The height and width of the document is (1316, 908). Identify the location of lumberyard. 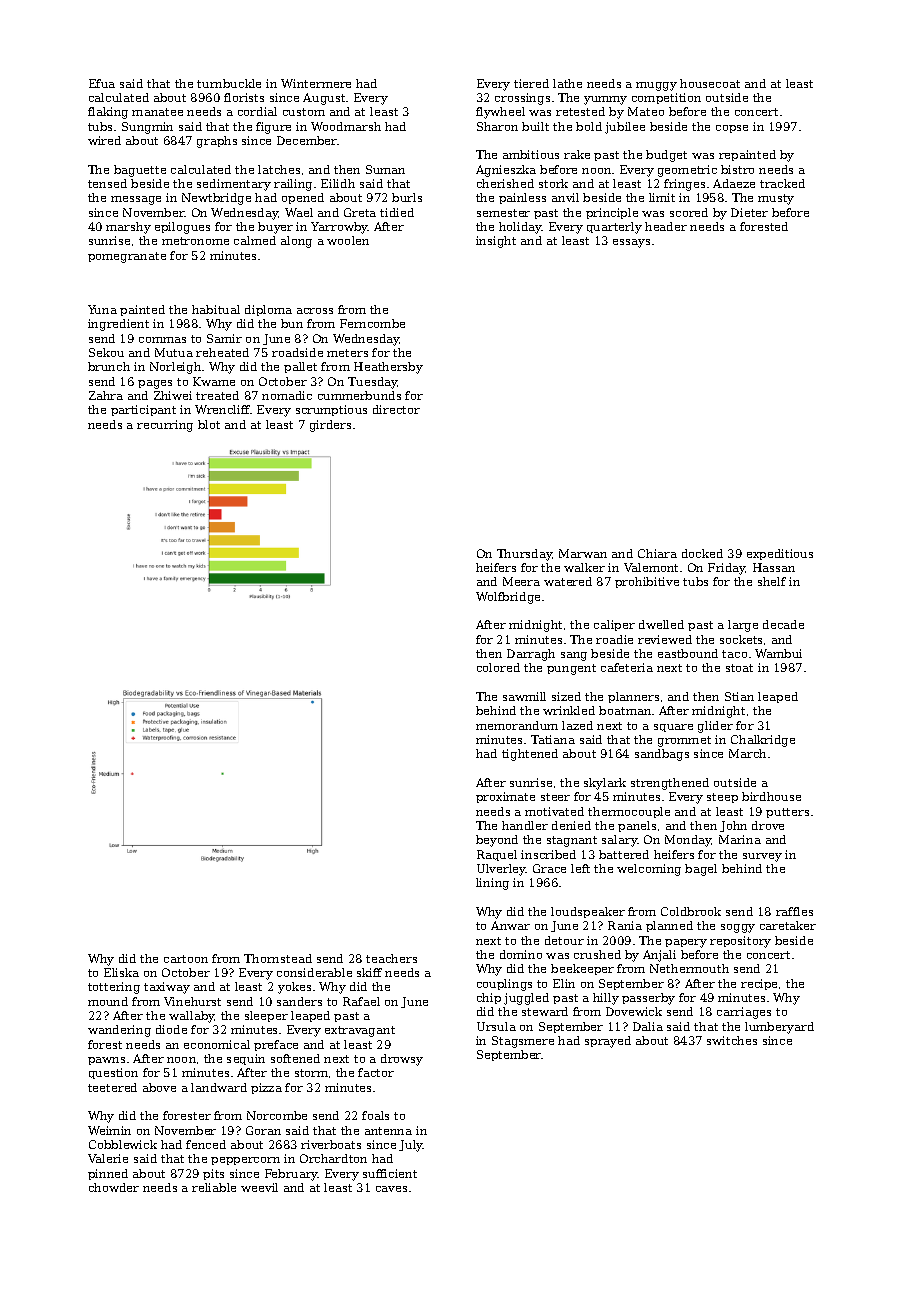
(779, 1028).
